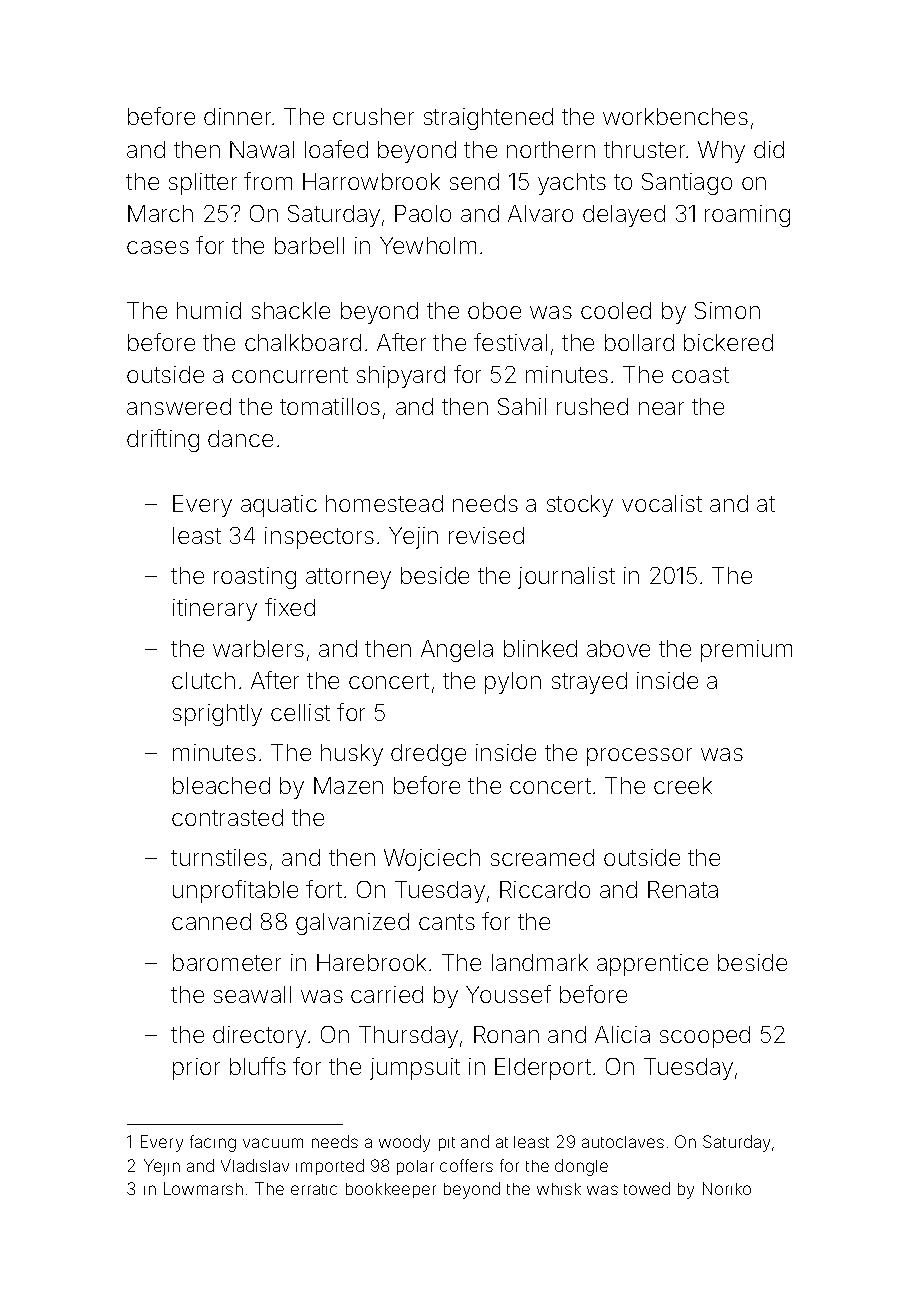  Describe the element at coordinates (203, 1188) in the image. I see `Lowmarsh` at that location.
